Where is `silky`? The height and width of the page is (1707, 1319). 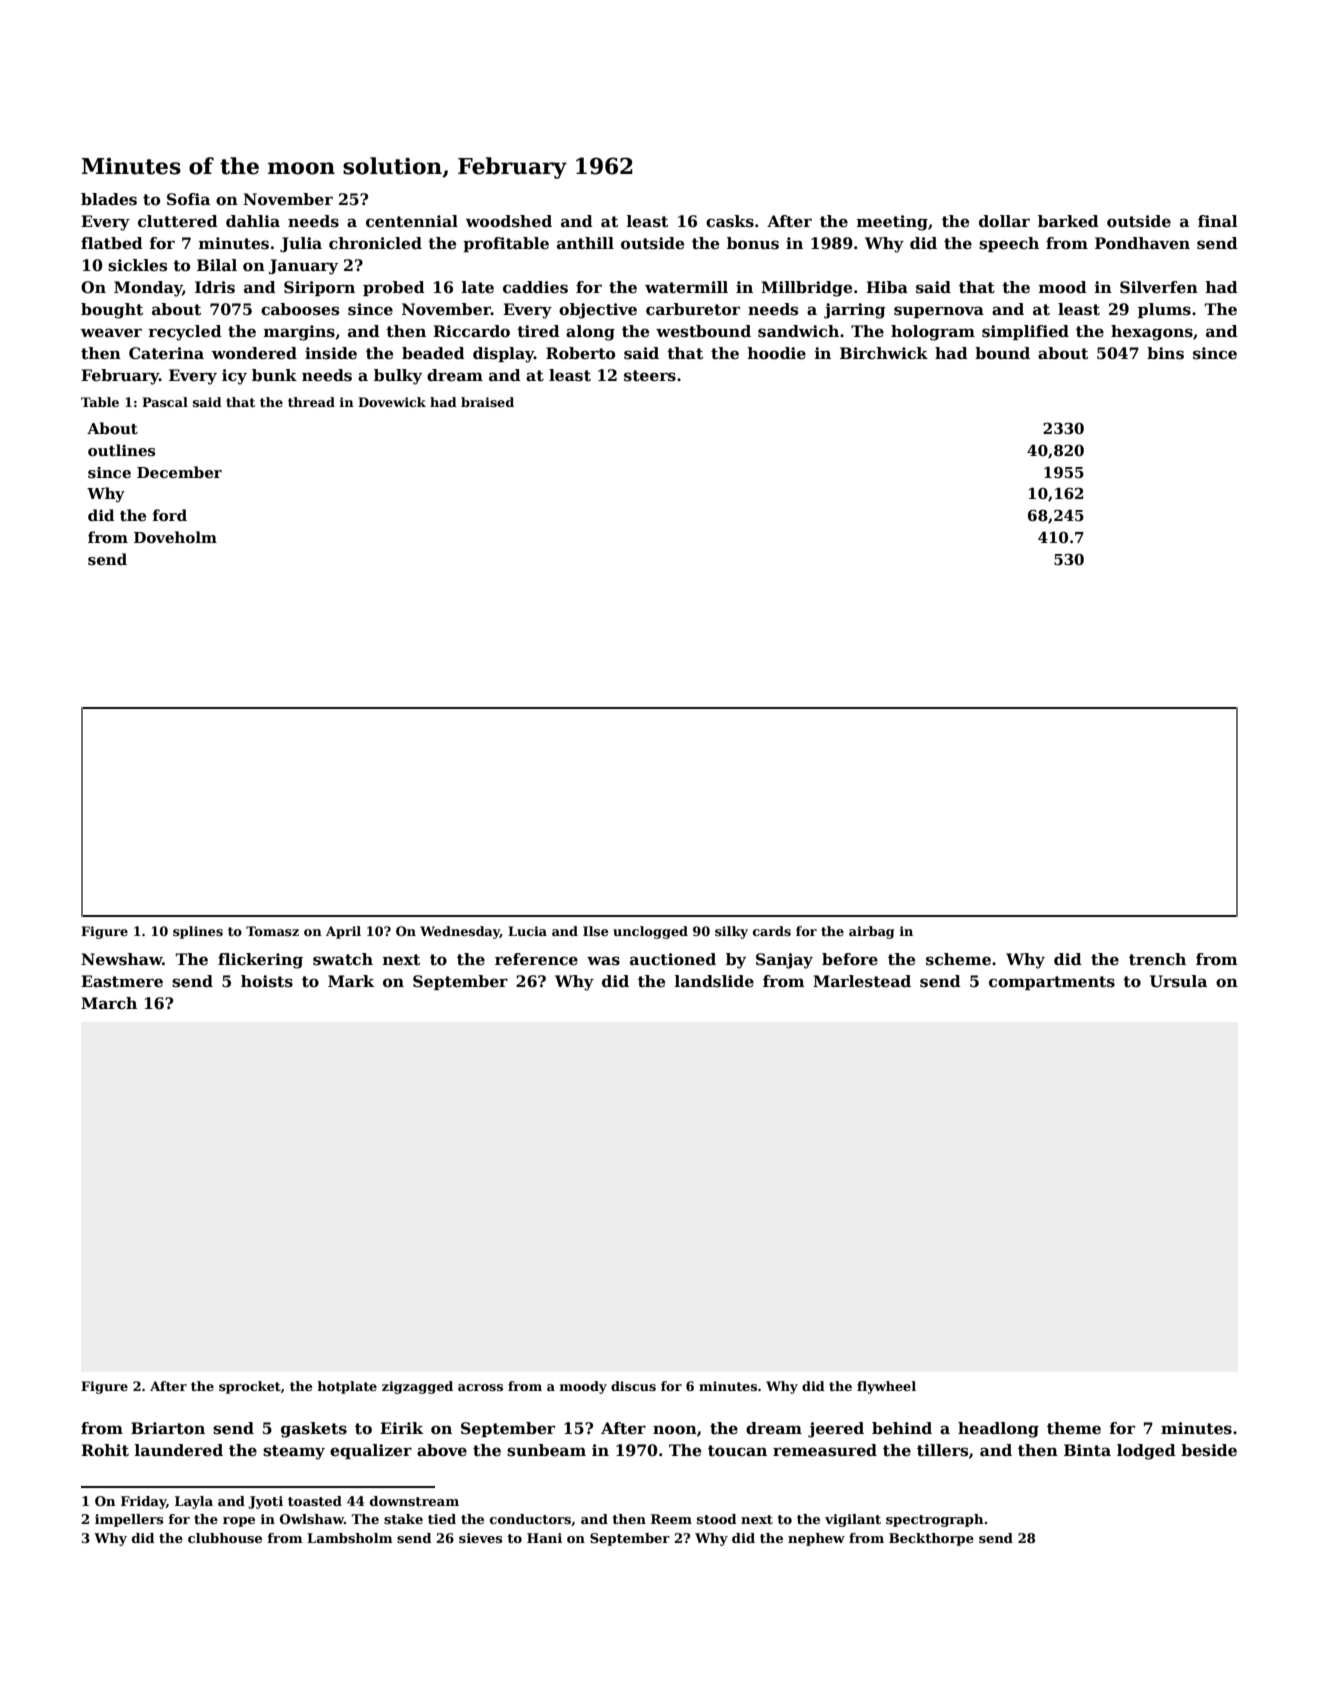
silky is located at coordinates (731, 932).
